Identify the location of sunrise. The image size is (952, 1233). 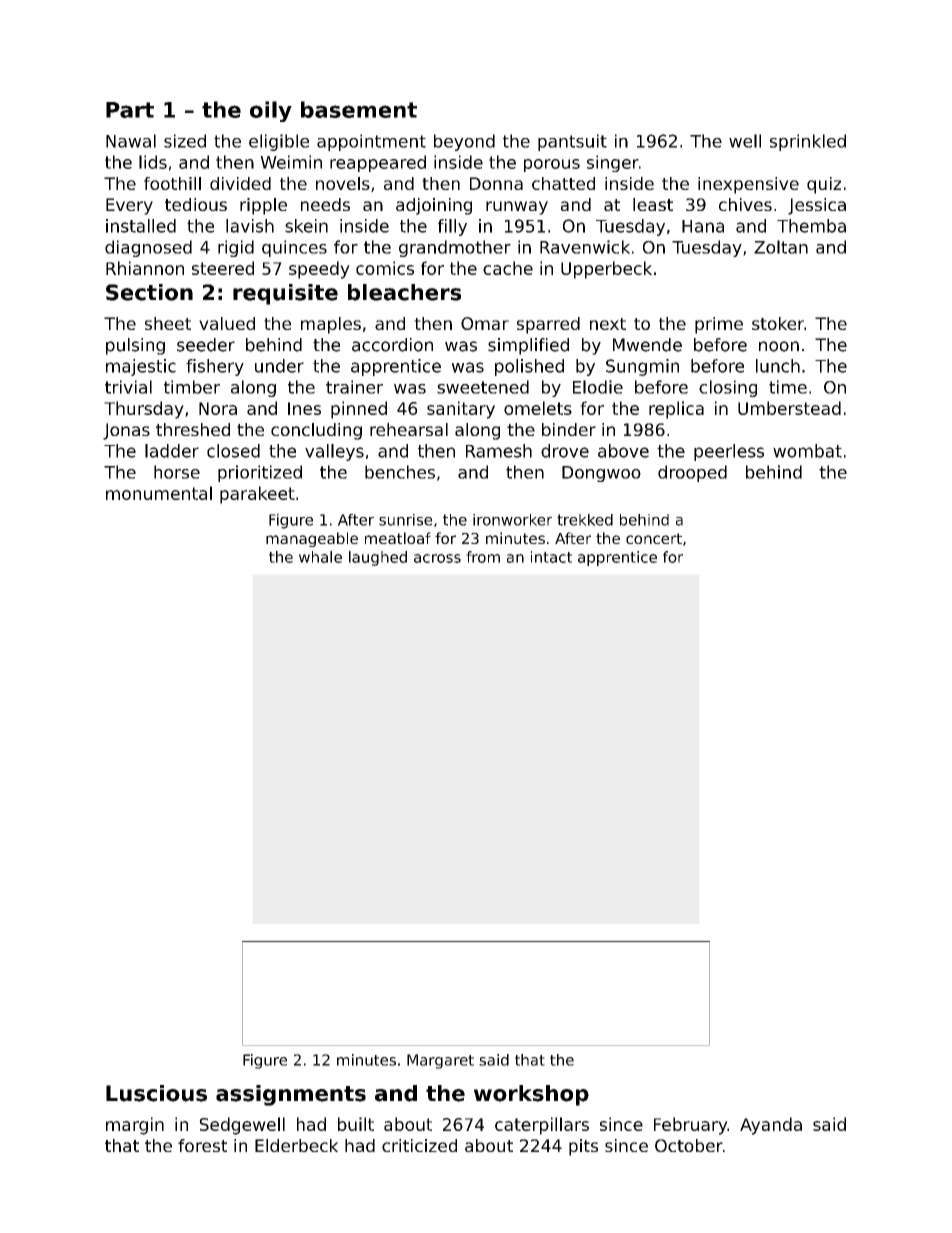
(405, 520).
